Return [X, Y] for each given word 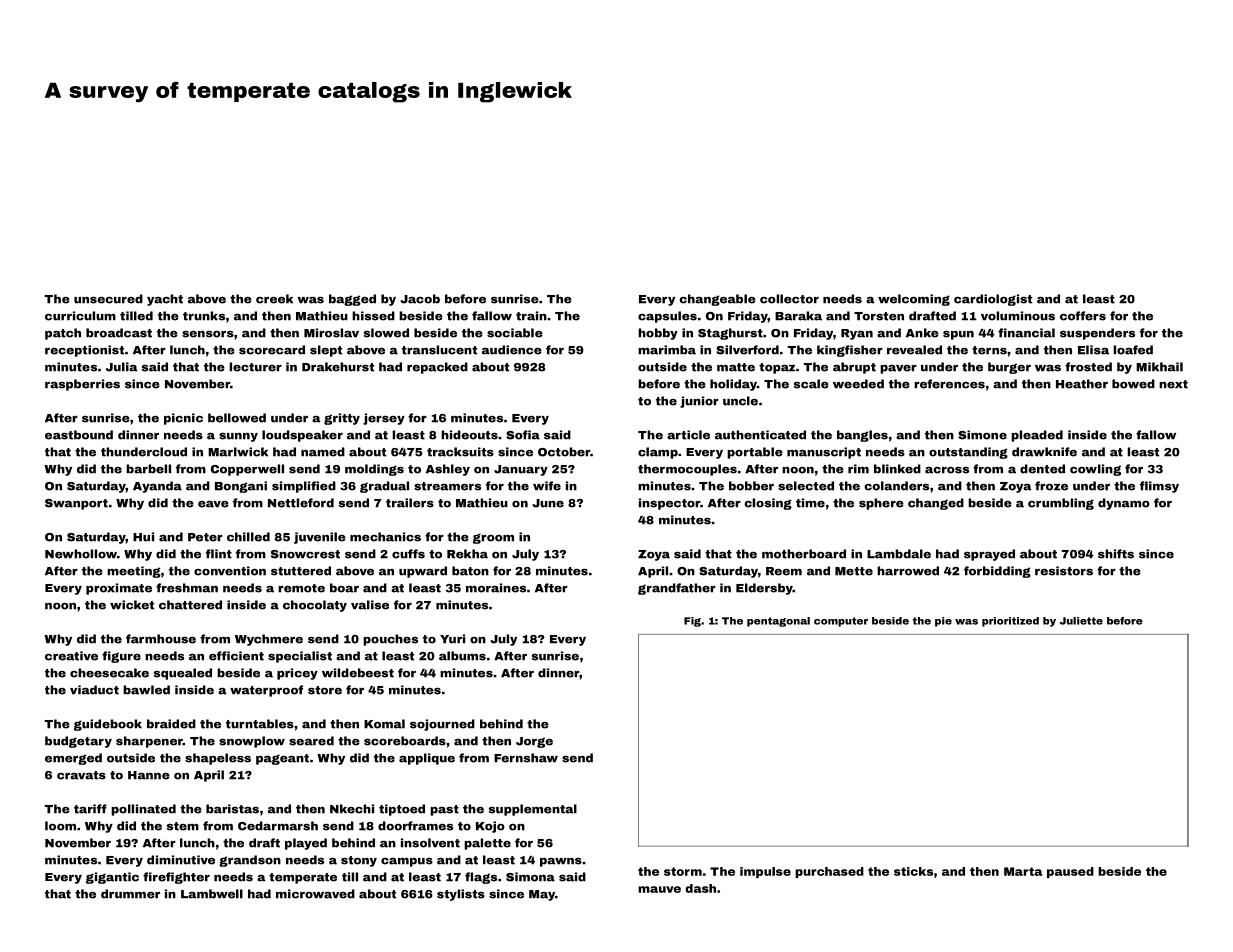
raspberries [82, 385]
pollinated [143, 810]
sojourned [442, 725]
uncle [740, 401]
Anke [922, 333]
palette [487, 844]
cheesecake [109, 673]
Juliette [1081, 621]
